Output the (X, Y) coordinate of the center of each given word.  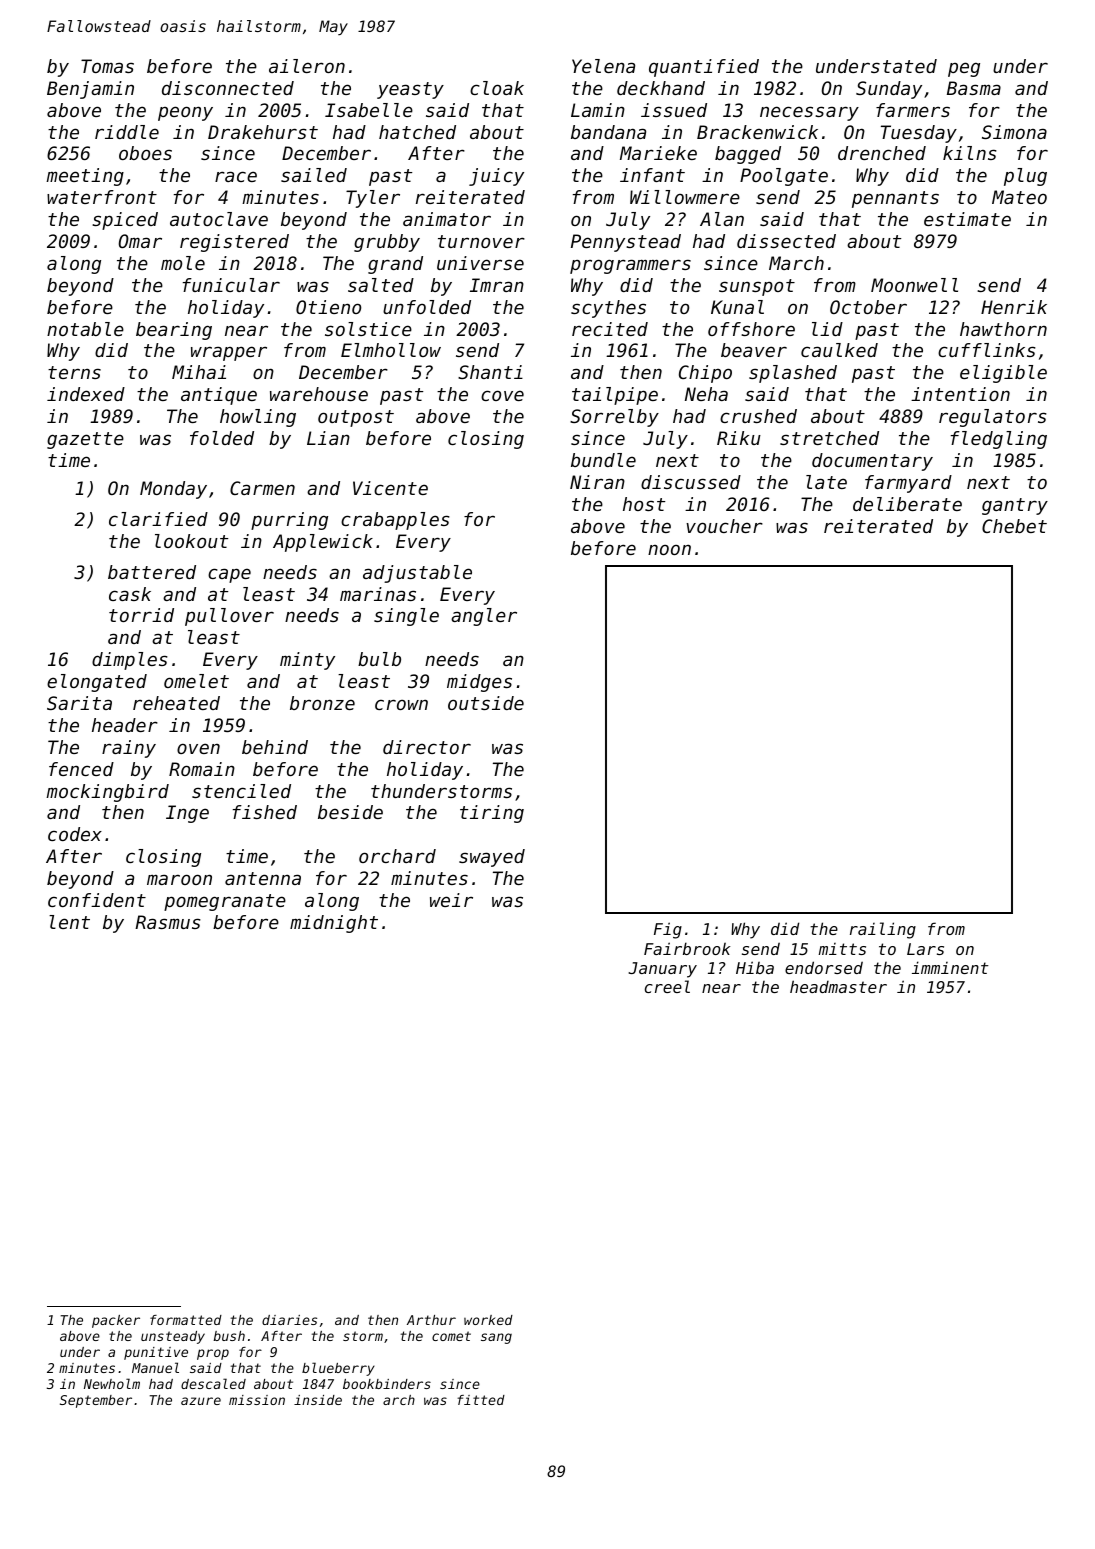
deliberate (907, 504)
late (826, 482)
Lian (328, 438)
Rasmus (168, 922)
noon (669, 550)
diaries (289, 1320)
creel (667, 986)
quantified (704, 68)
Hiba (755, 967)
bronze (322, 703)
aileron (307, 66)
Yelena (603, 66)
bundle (603, 460)
